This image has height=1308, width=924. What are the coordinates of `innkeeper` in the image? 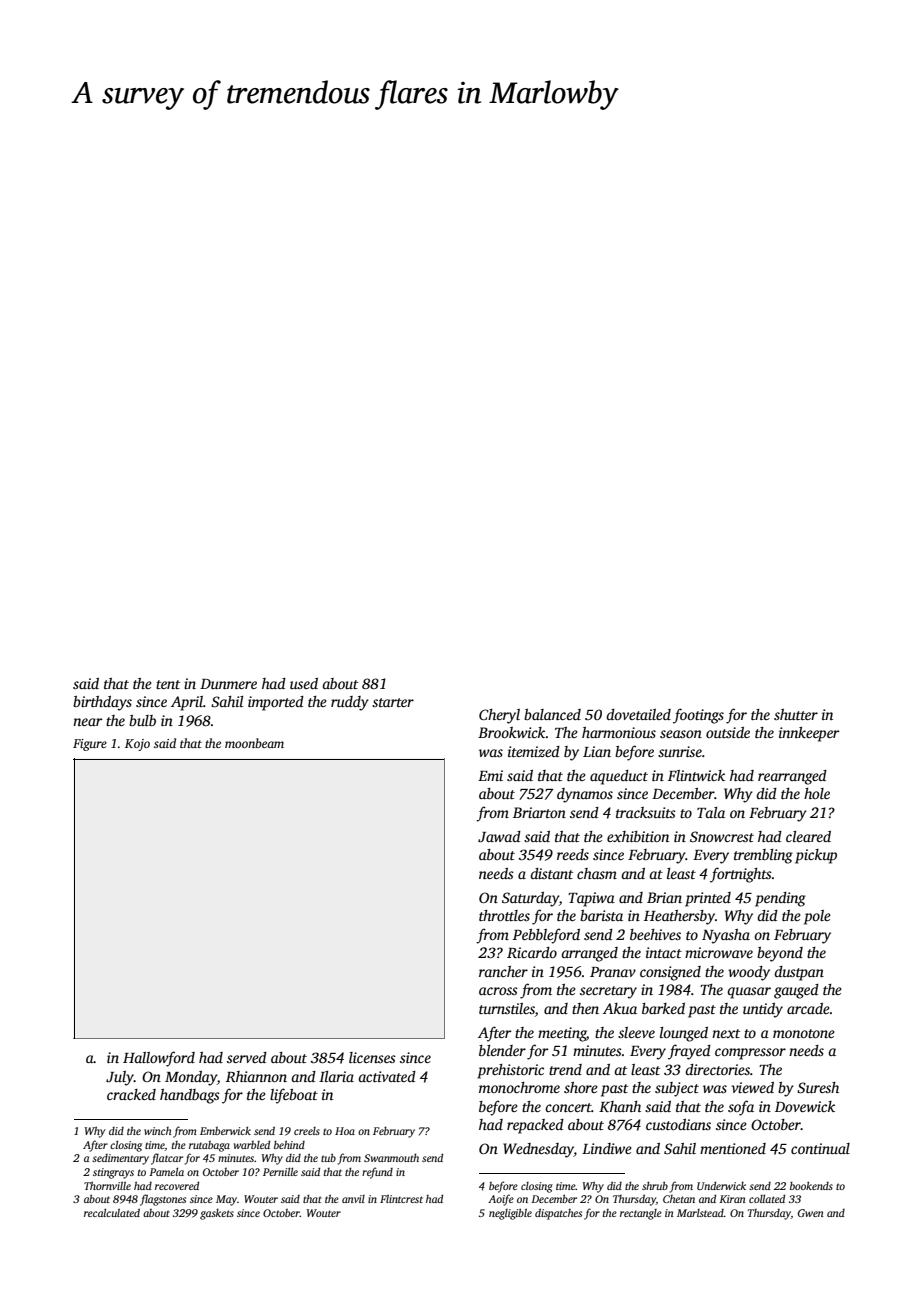 It's located at (809, 734).
